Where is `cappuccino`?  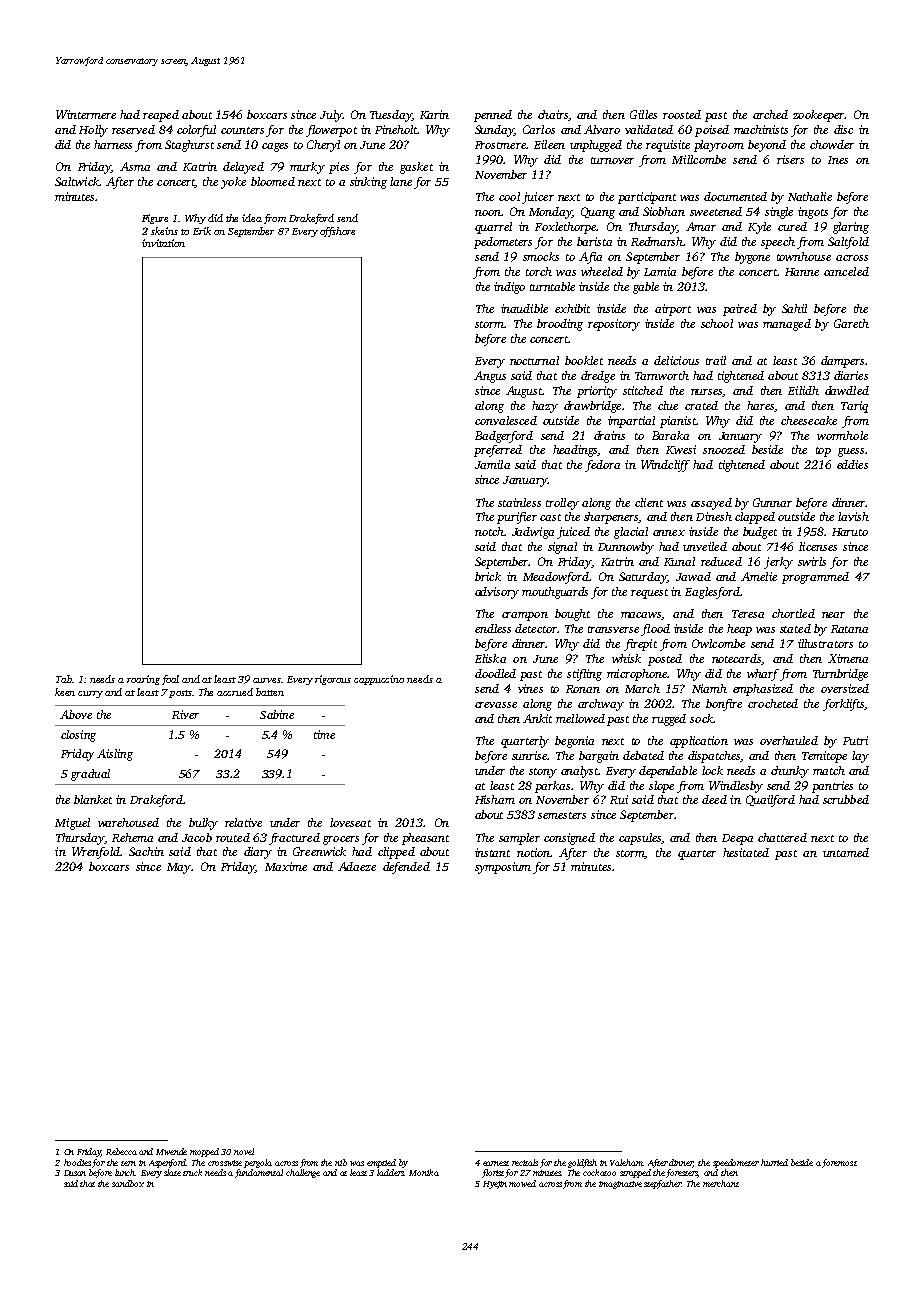 cappuccino is located at coordinates (379, 680).
